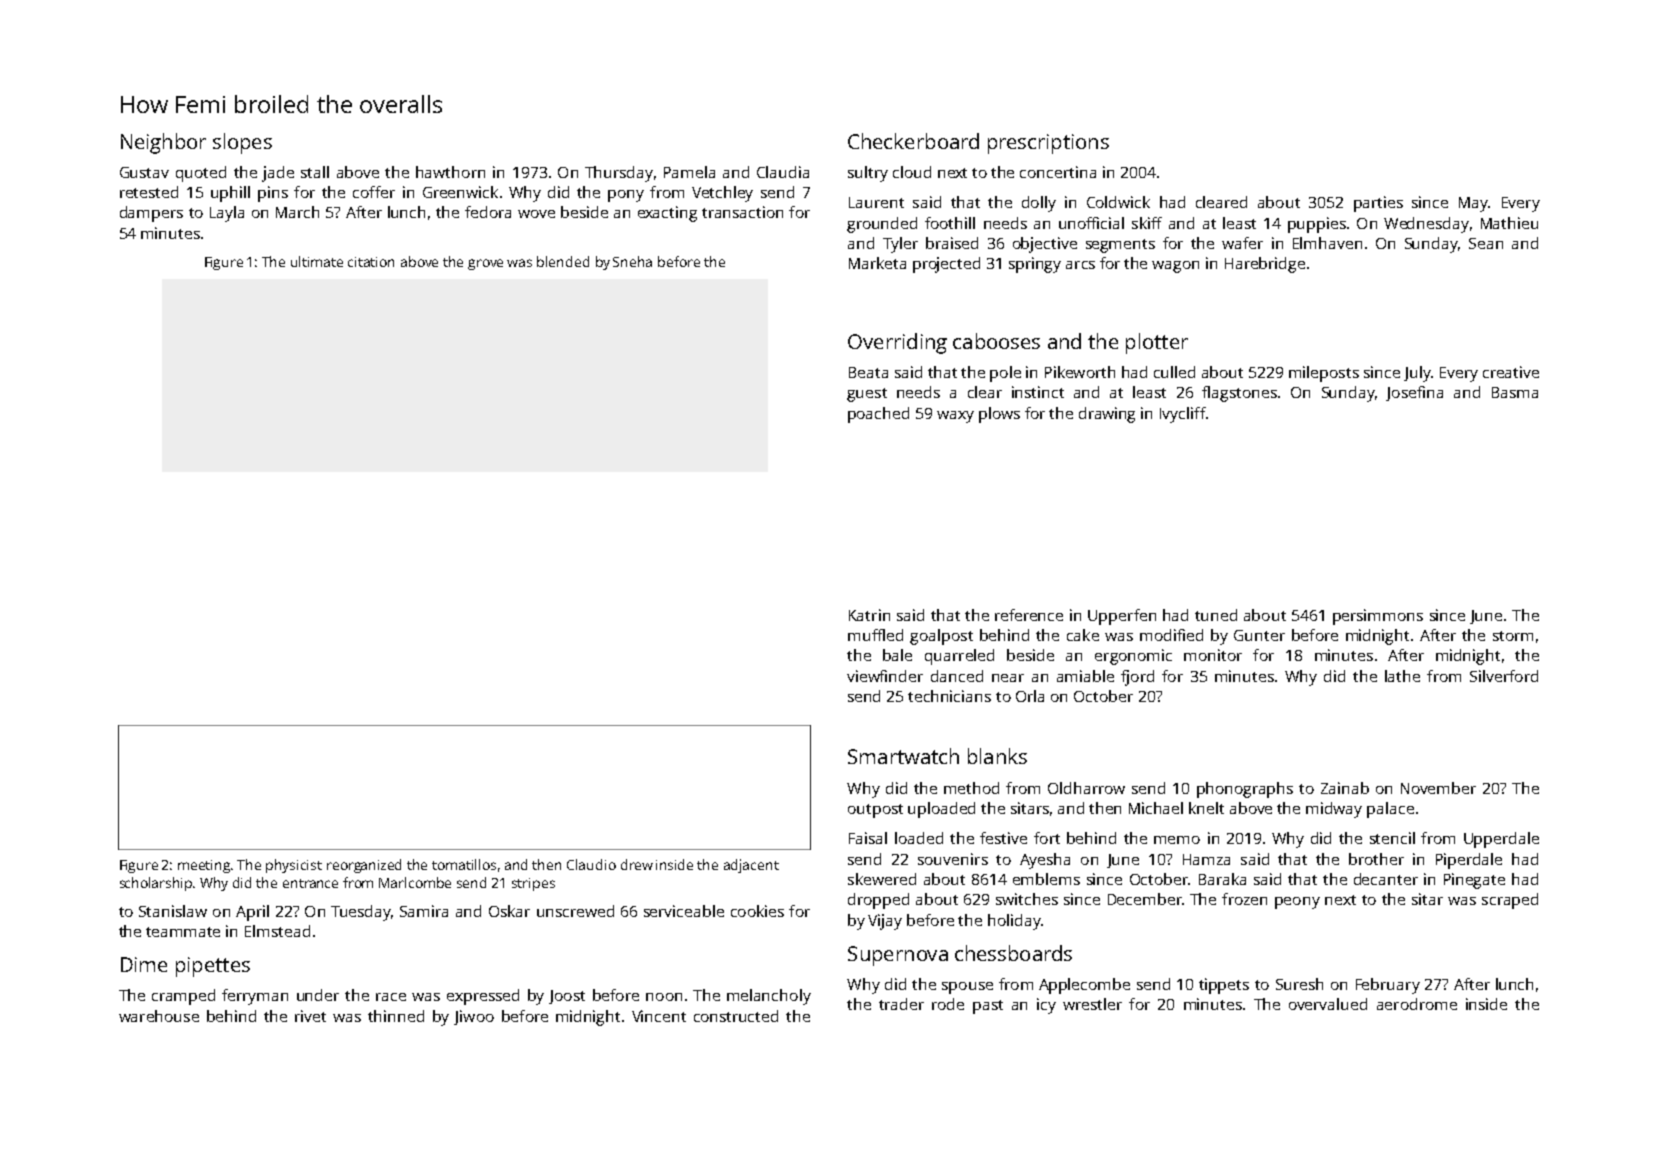  What do you see at coordinates (901, 1004) in the screenshot?
I see `trader` at bounding box center [901, 1004].
